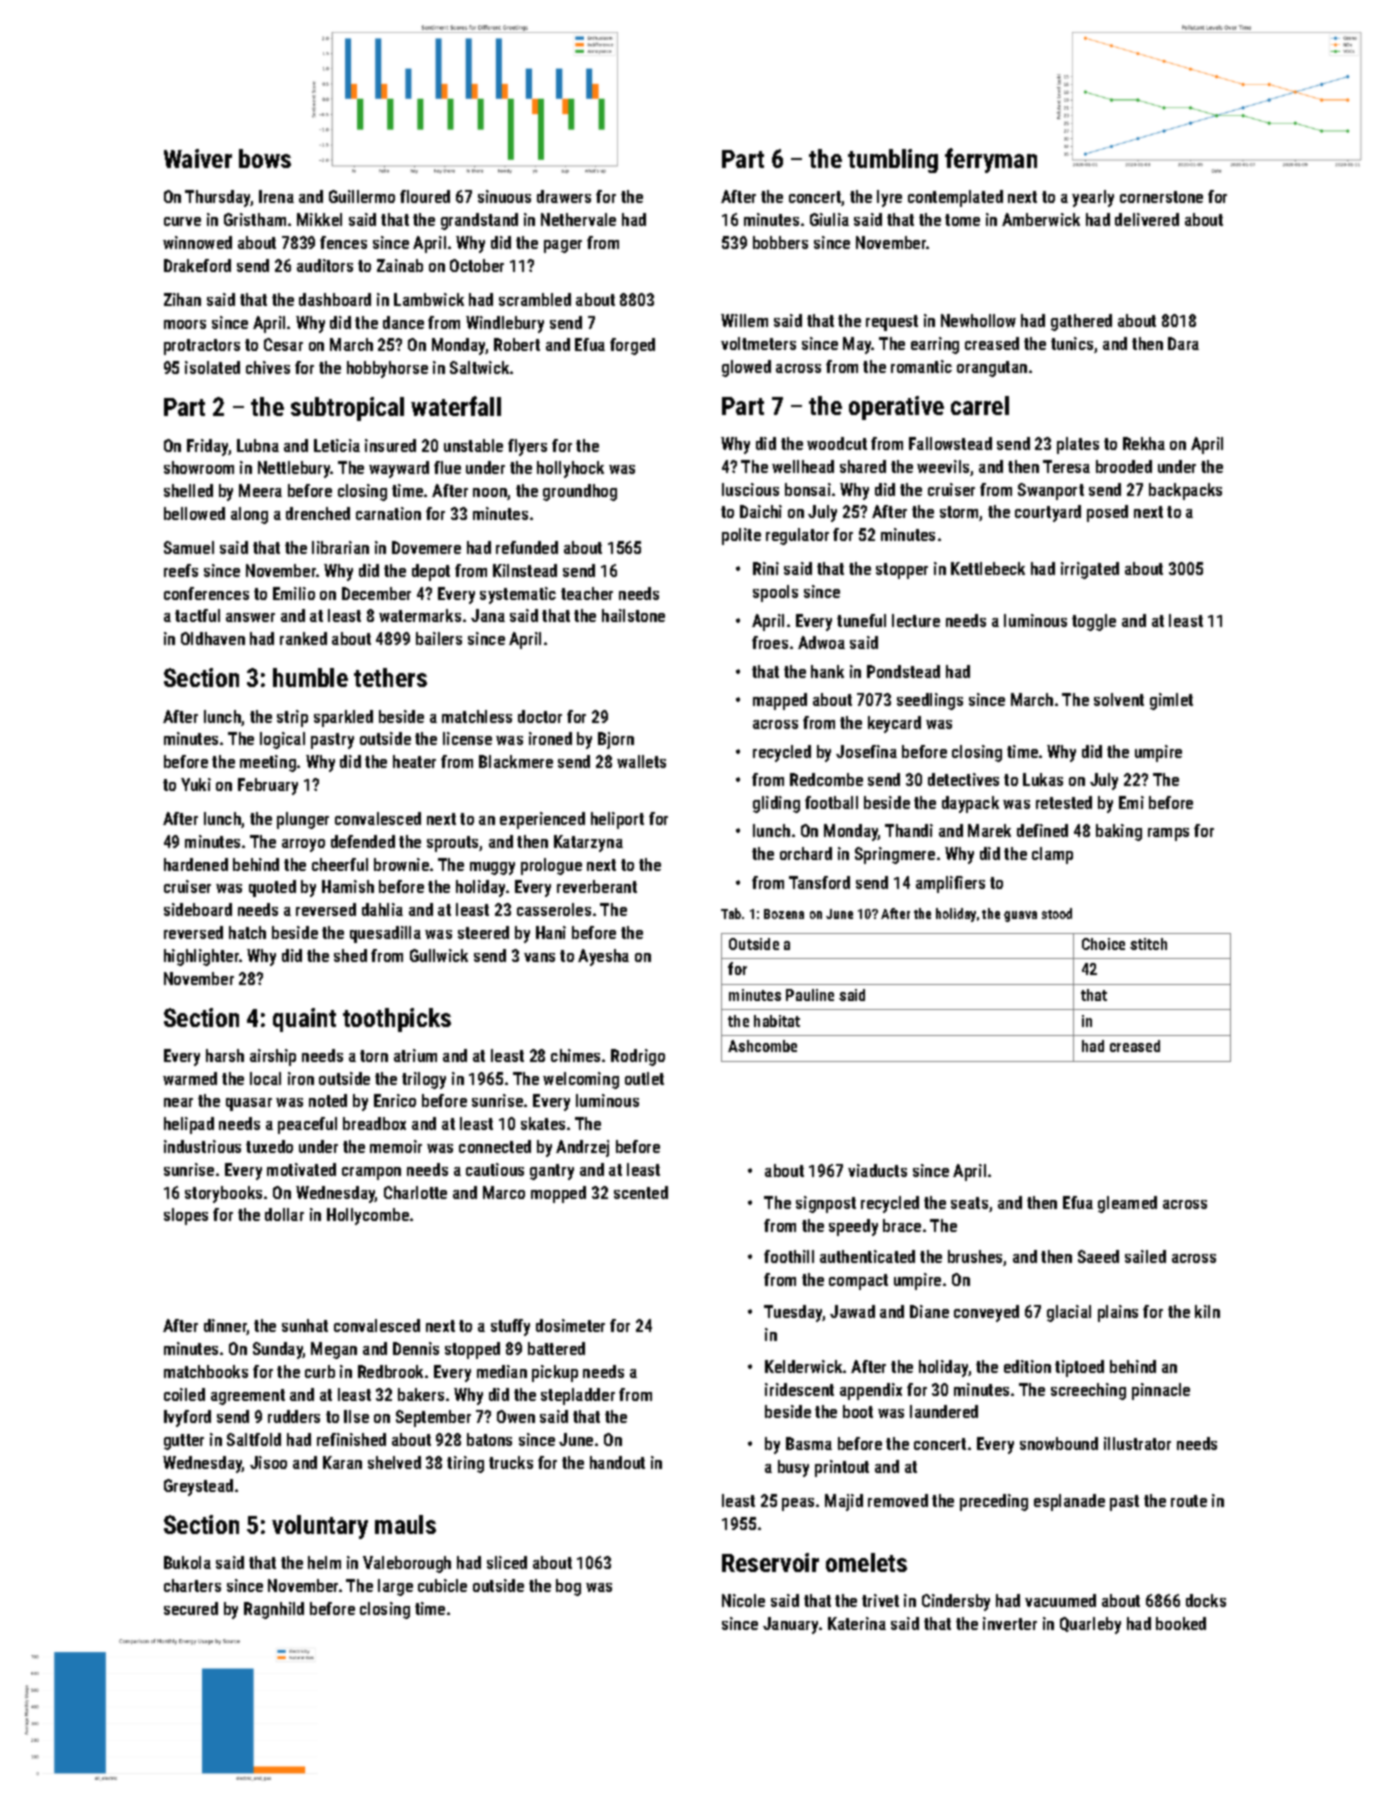 This image has width=1394, height=1805. I want to click on secured, so click(191, 1608).
